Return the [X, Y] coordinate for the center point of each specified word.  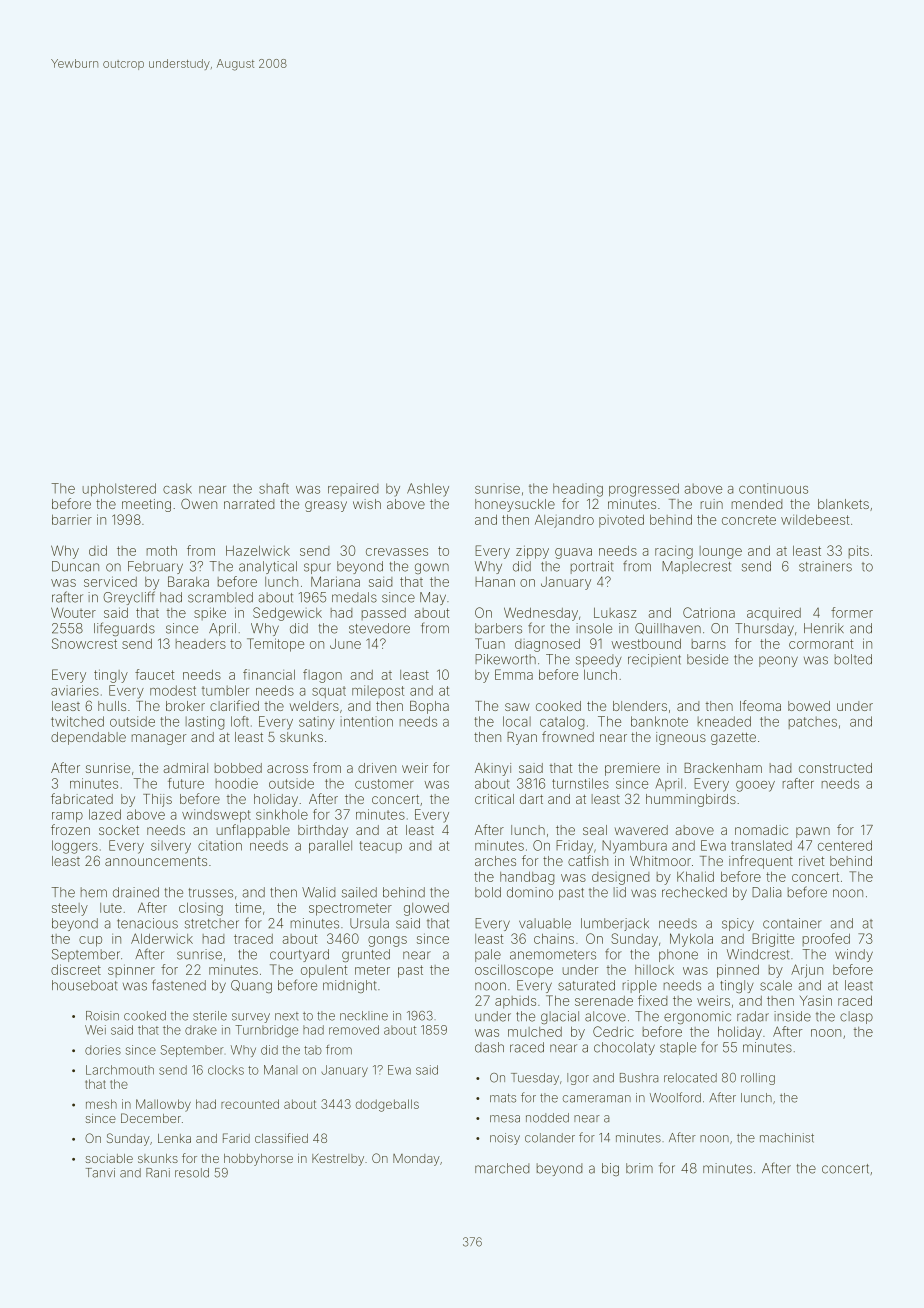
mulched [535, 1032]
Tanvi [100, 1173]
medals [354, 597]
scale [776, 985]
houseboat [85, 985]
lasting [205, 723]
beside [707, 659]
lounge [721, 552]
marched [502, 1168]
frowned [568, 736]
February [155, 567]
